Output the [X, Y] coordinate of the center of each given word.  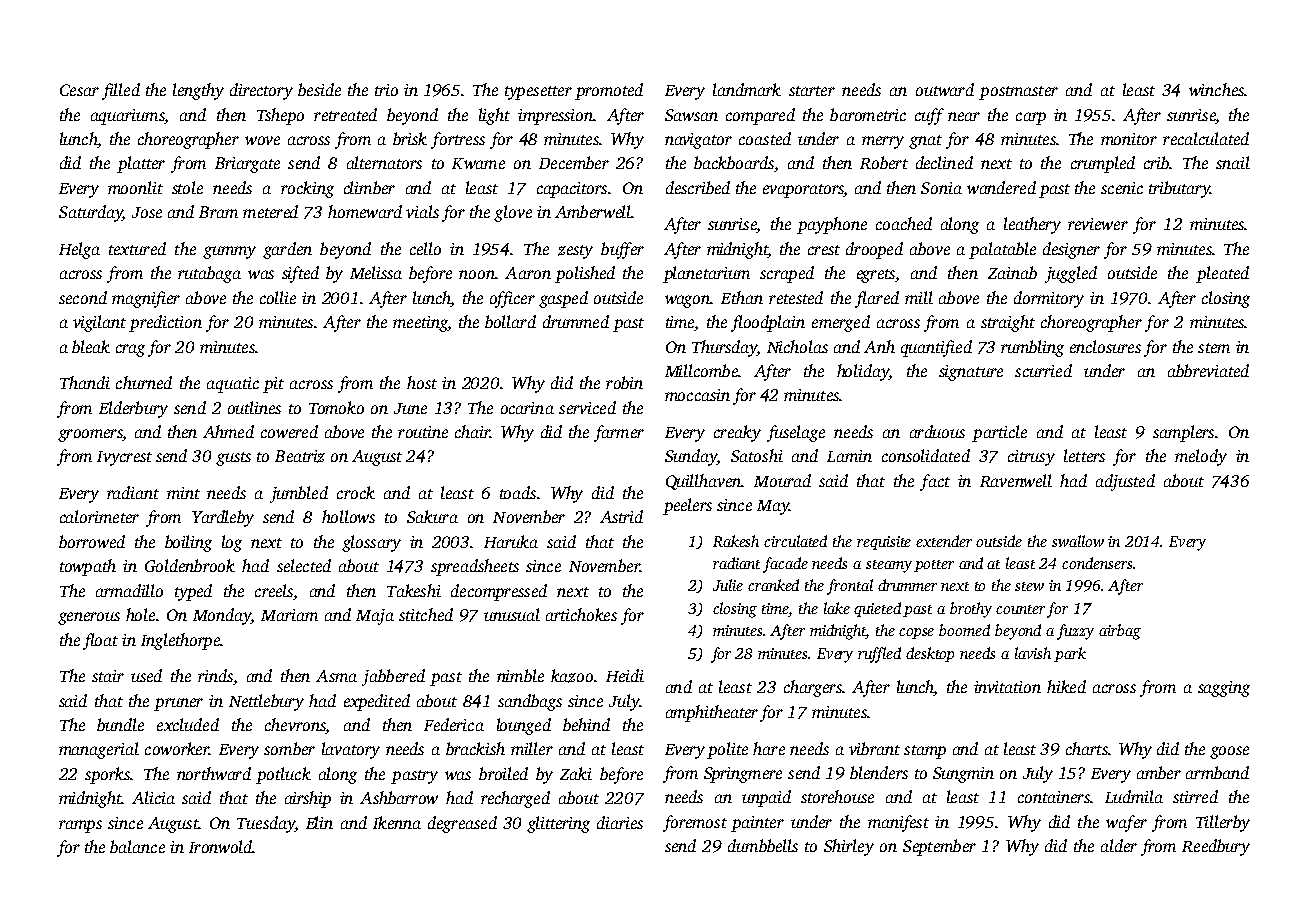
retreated [345, 114]
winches [1216, 89]
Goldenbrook [190, 565]
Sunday [691, 457]
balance [137, 846]
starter [812, 91]
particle [999, 433]
